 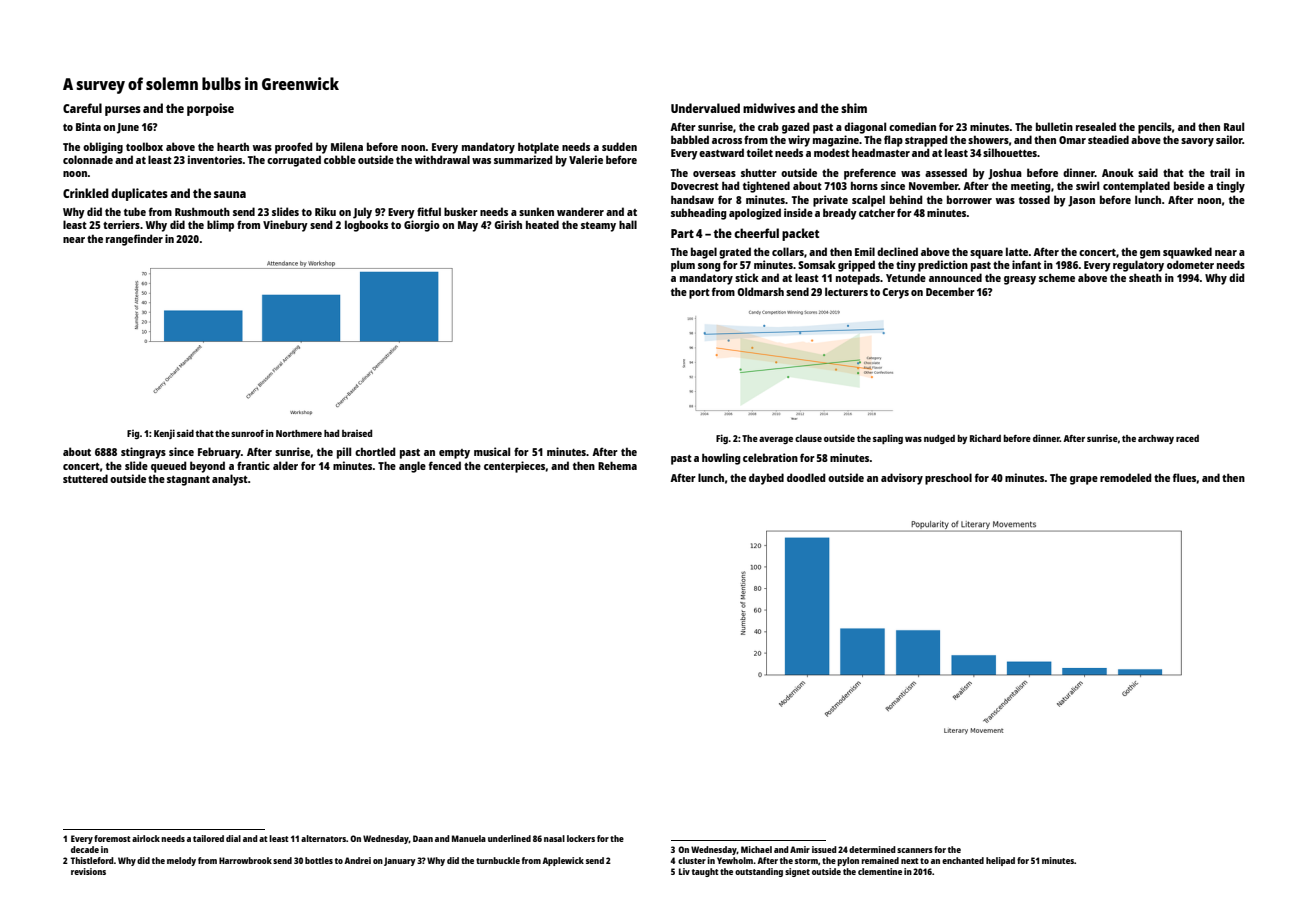 I want to click on contemplated, so click(x=1136, y=187).
